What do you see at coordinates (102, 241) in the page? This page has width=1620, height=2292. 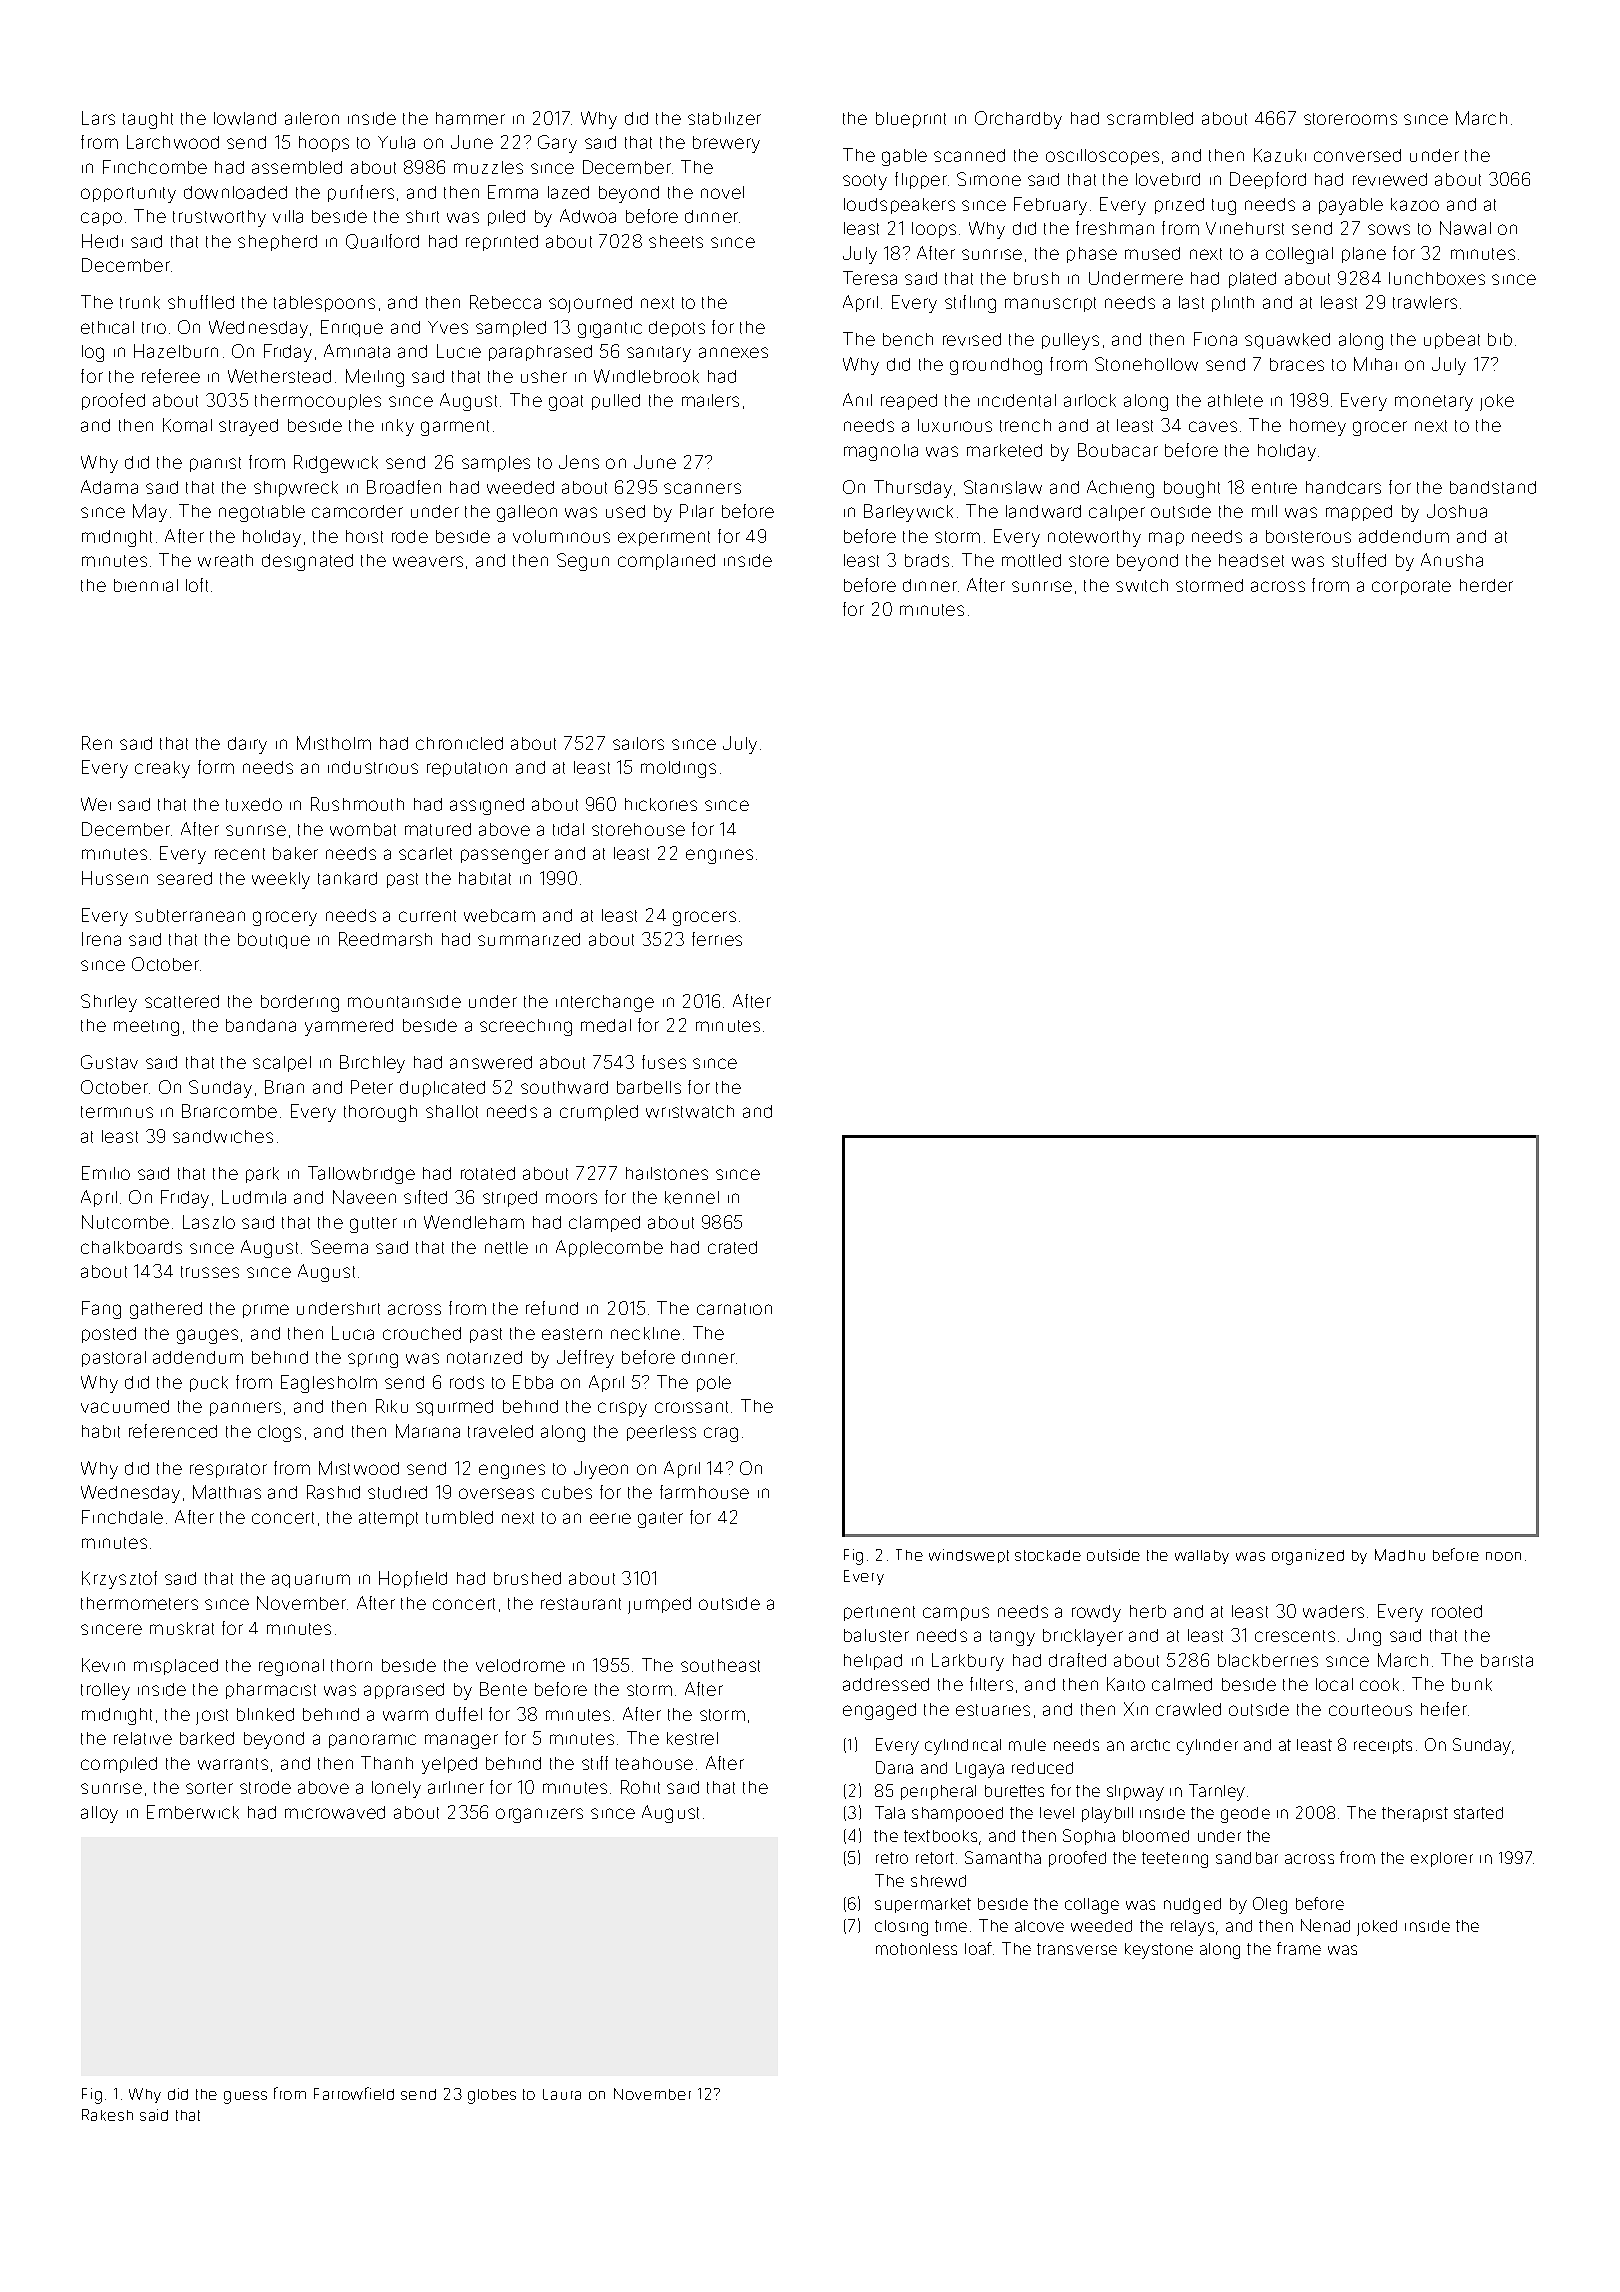 I see `Heidi` at bounding box center [102, 241].
